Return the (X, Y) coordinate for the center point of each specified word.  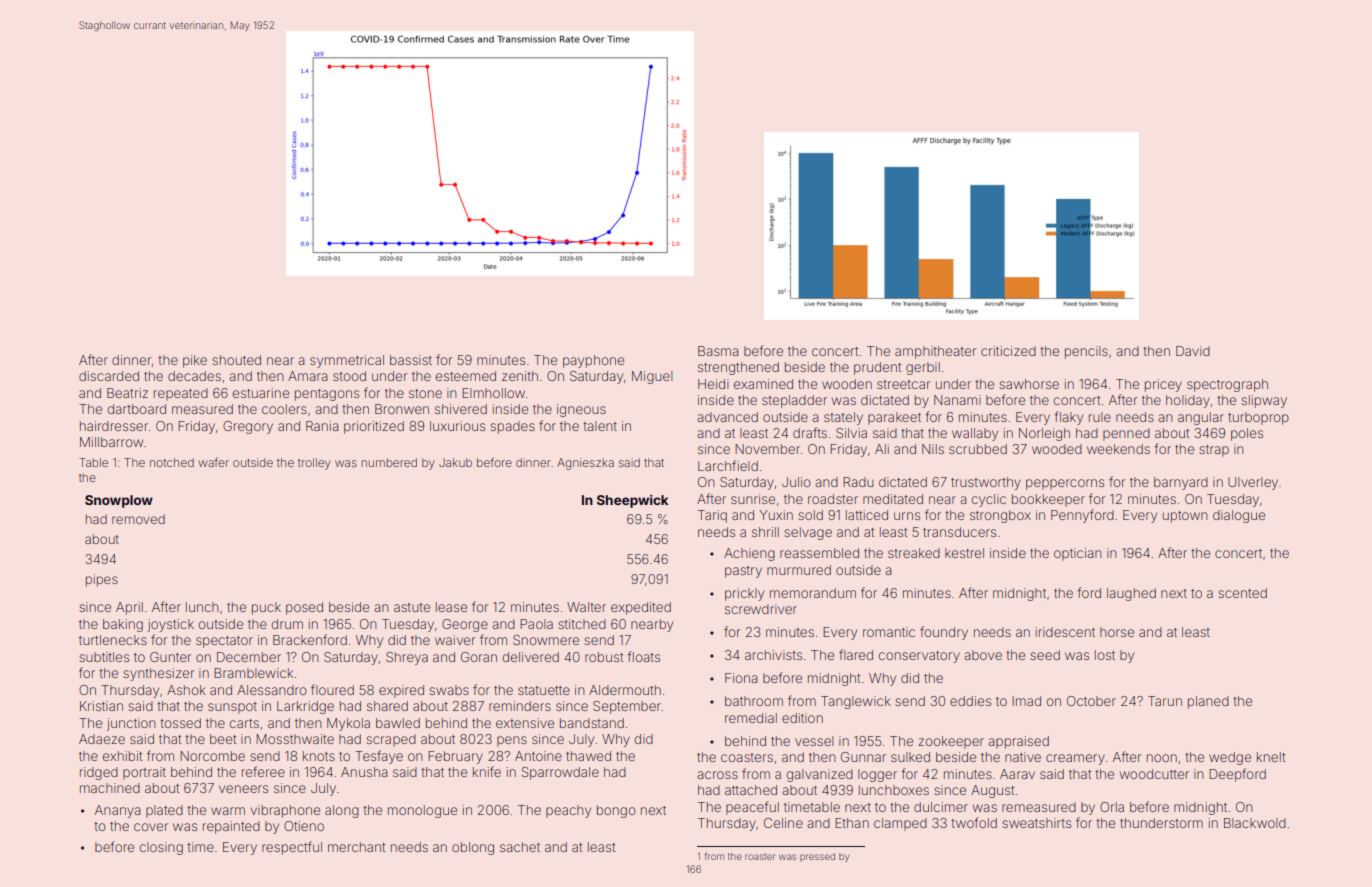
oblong (473, 848)
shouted (236, 360)
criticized (1008, 351)
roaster (760, 857)
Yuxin (776, 515)
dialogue (1239, 516)
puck (266, 608)
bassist (411, 360)
